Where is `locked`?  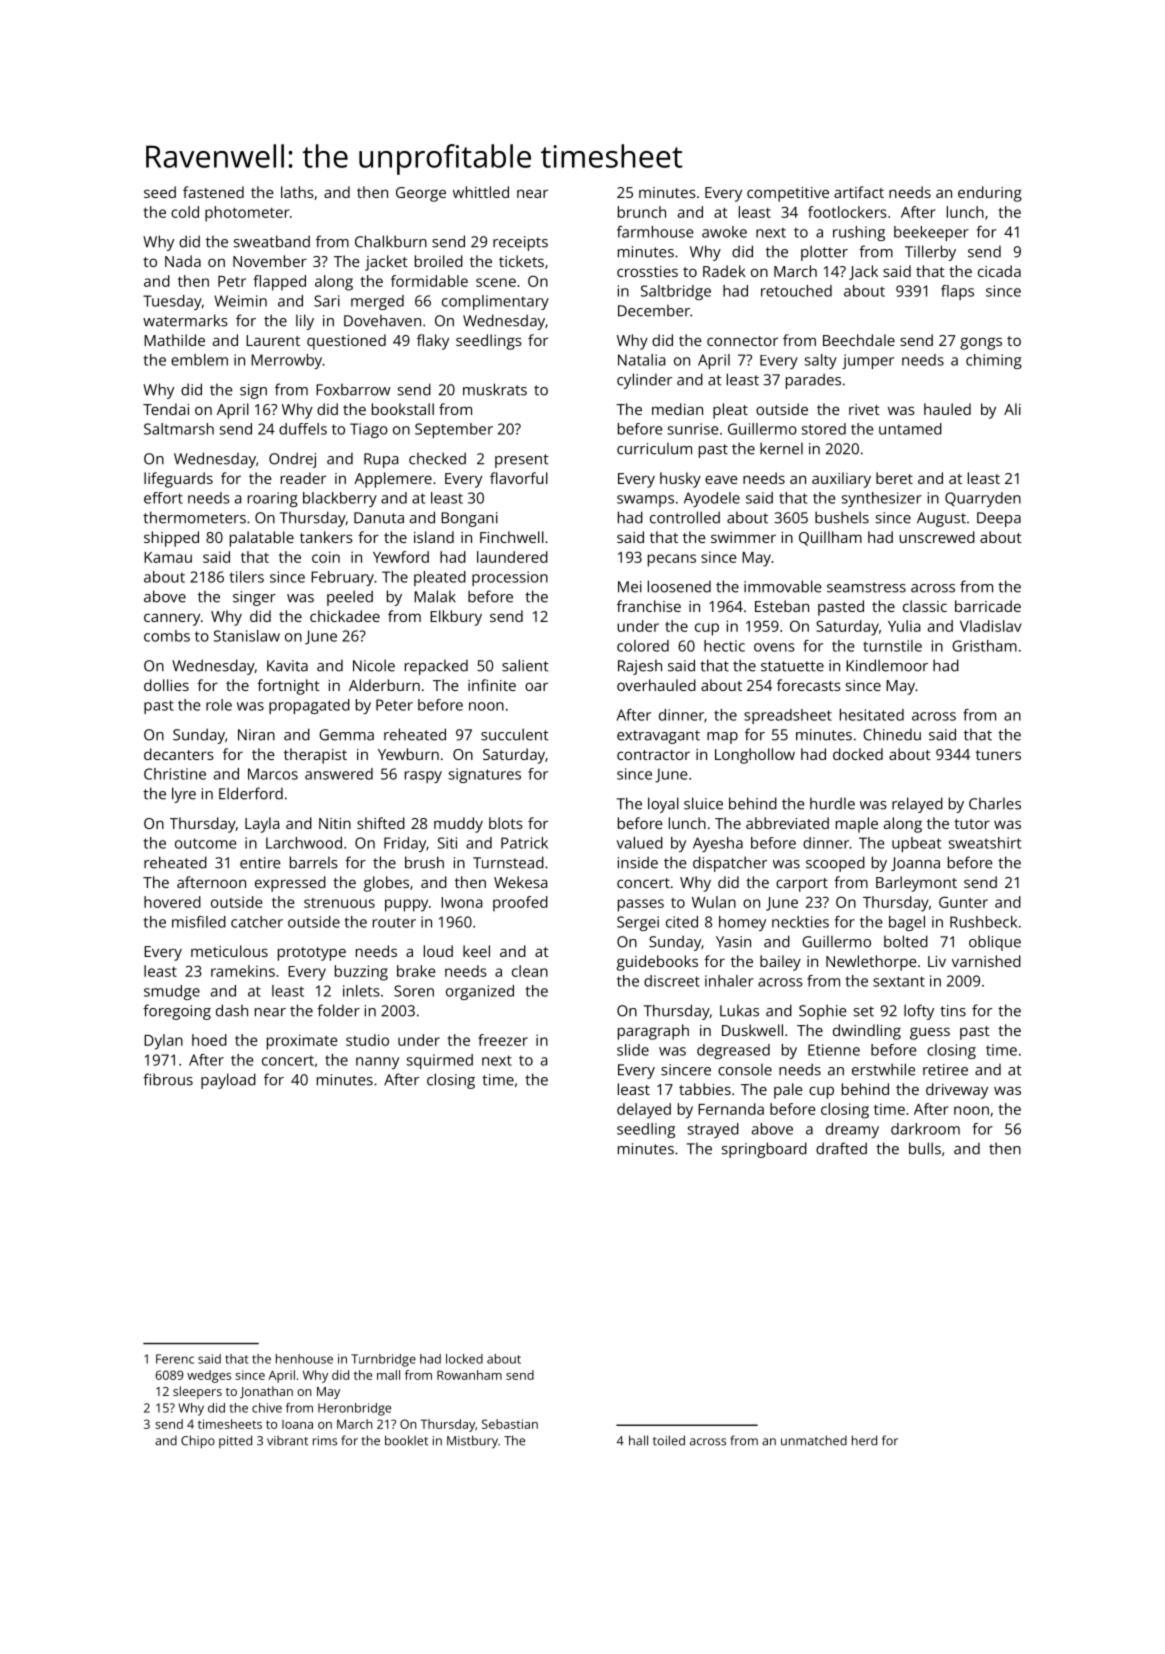
locked is located at coordinates (464, 1359).
